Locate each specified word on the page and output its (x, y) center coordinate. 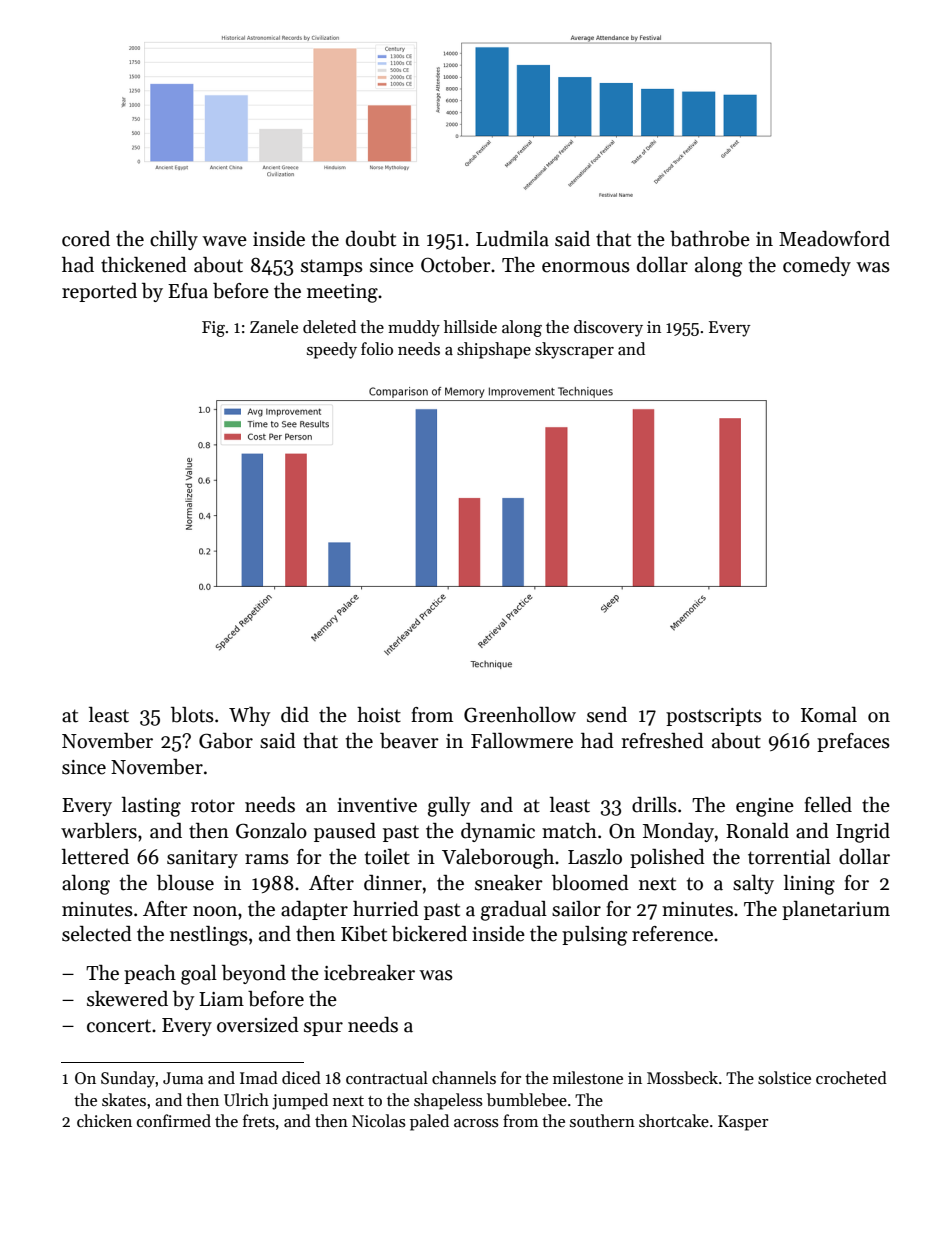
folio (377, 348)
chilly (174, 240)
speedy (332, 350)
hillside (470, 327)
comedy (817, 266)
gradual (514, 911)
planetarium (836, 910)
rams (267, 859)
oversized (258, 1025)
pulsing (594, 936)
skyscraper (574, 350)
